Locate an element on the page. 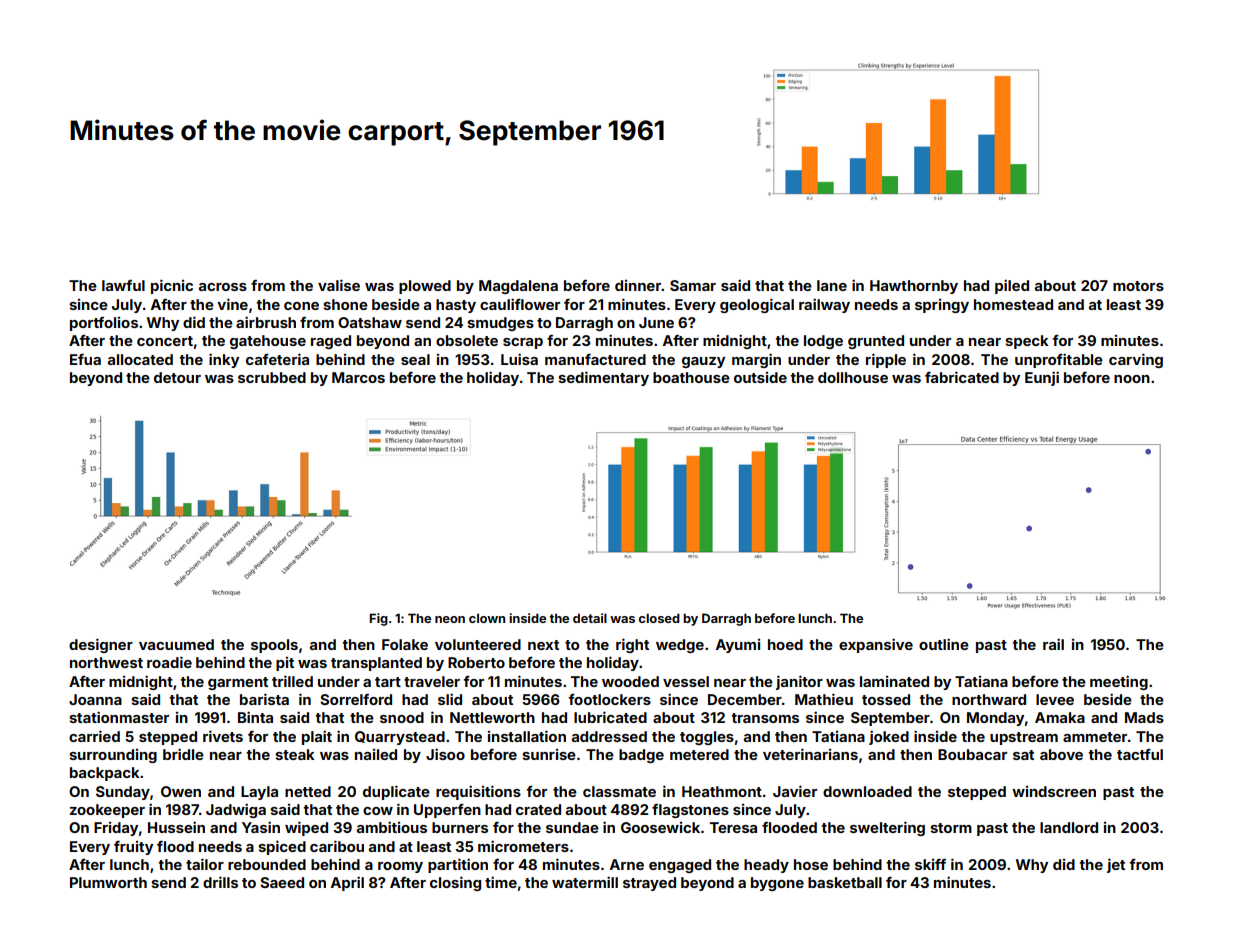  geological is located at coordinates (757, 305).
